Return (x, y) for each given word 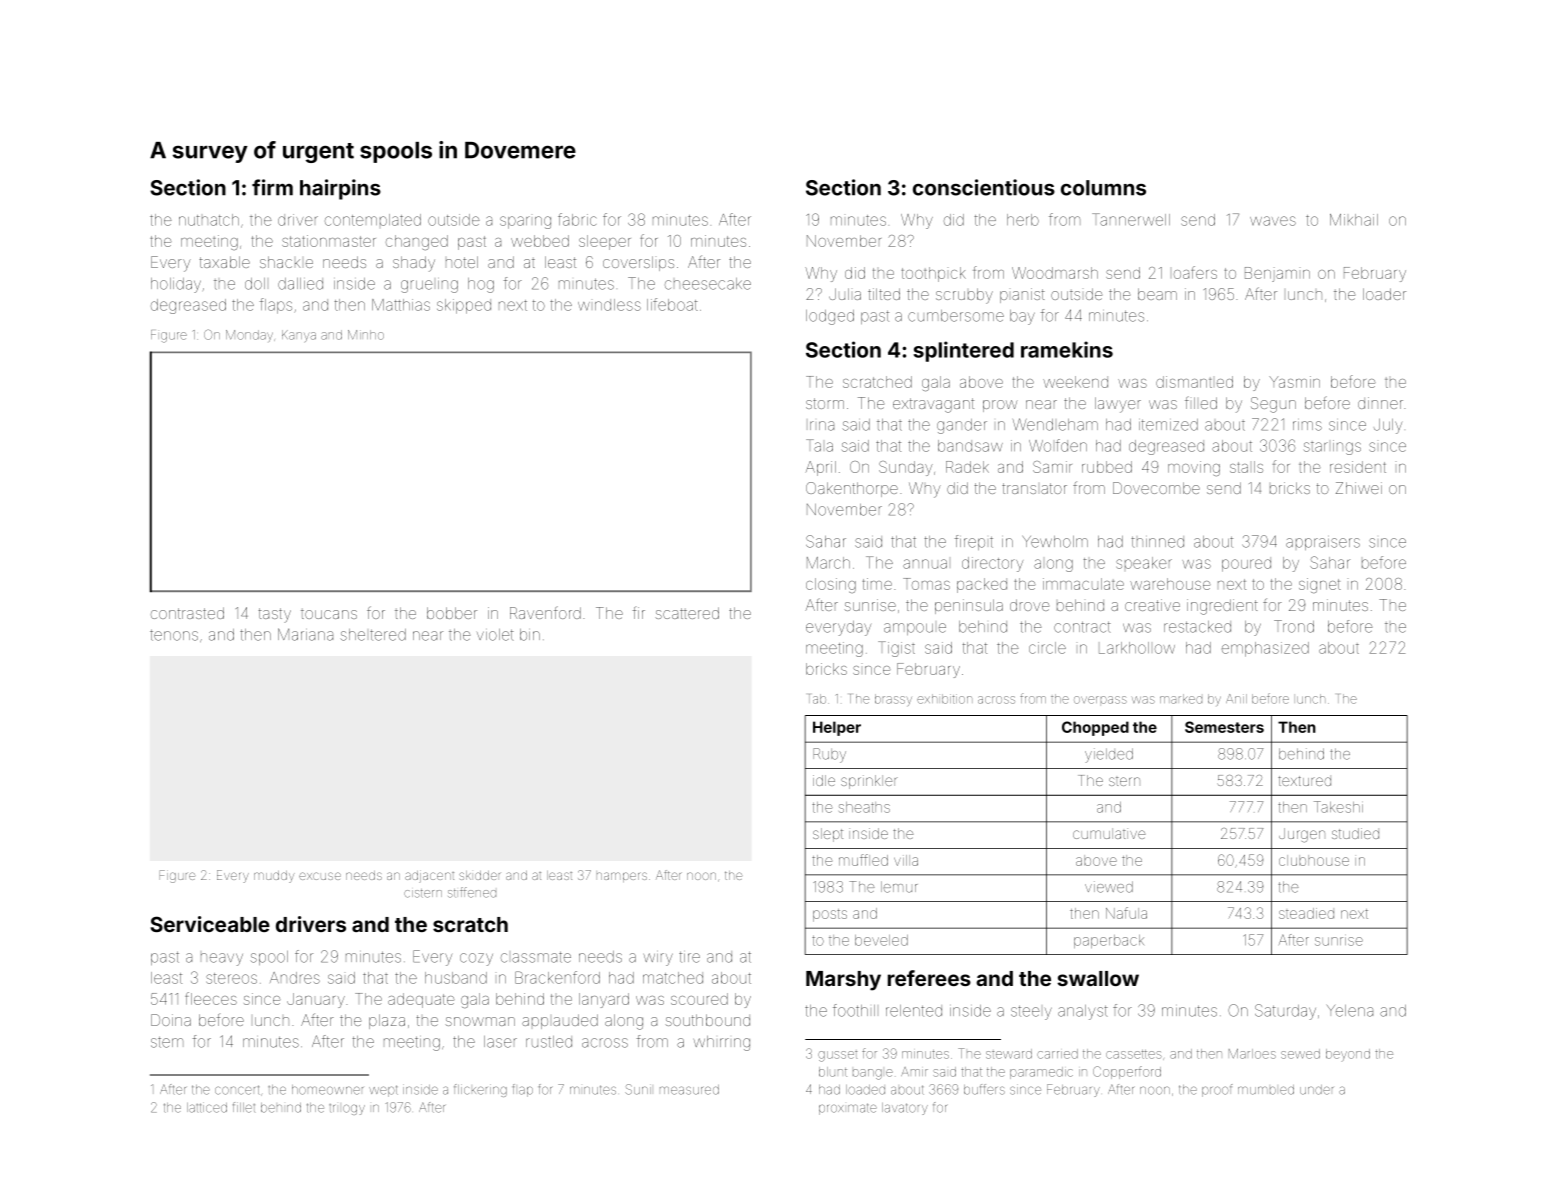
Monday (249, 336)
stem (167, 1042)
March (828, 563)
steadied (1306, 913)
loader (1384, 294)
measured (689, 1090)
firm (272, 187)
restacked (1197, 627)
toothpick (934, 274)
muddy (274, 877)
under (1316, 1090)
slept (828, 835)
